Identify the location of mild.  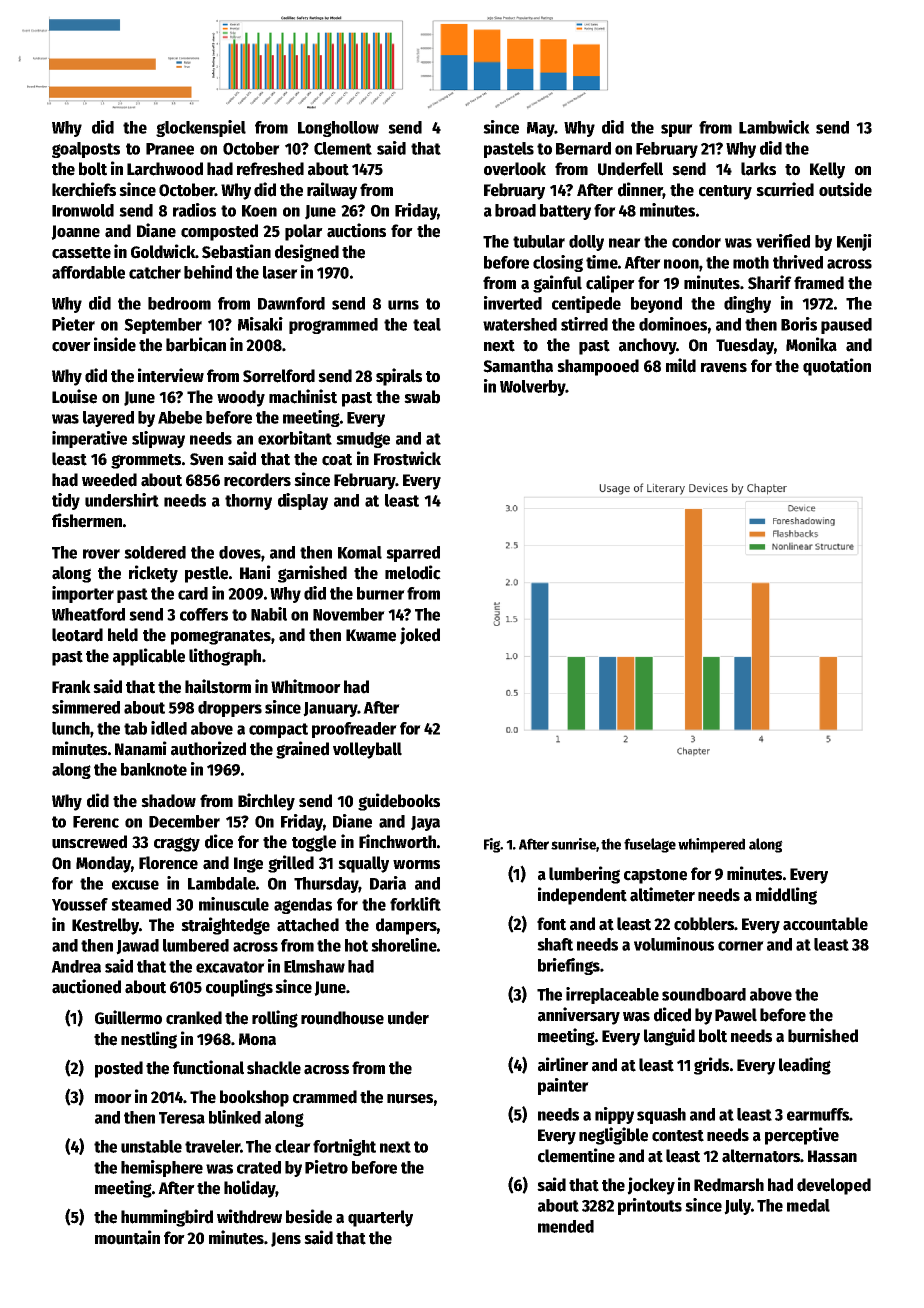
(681, 365).
